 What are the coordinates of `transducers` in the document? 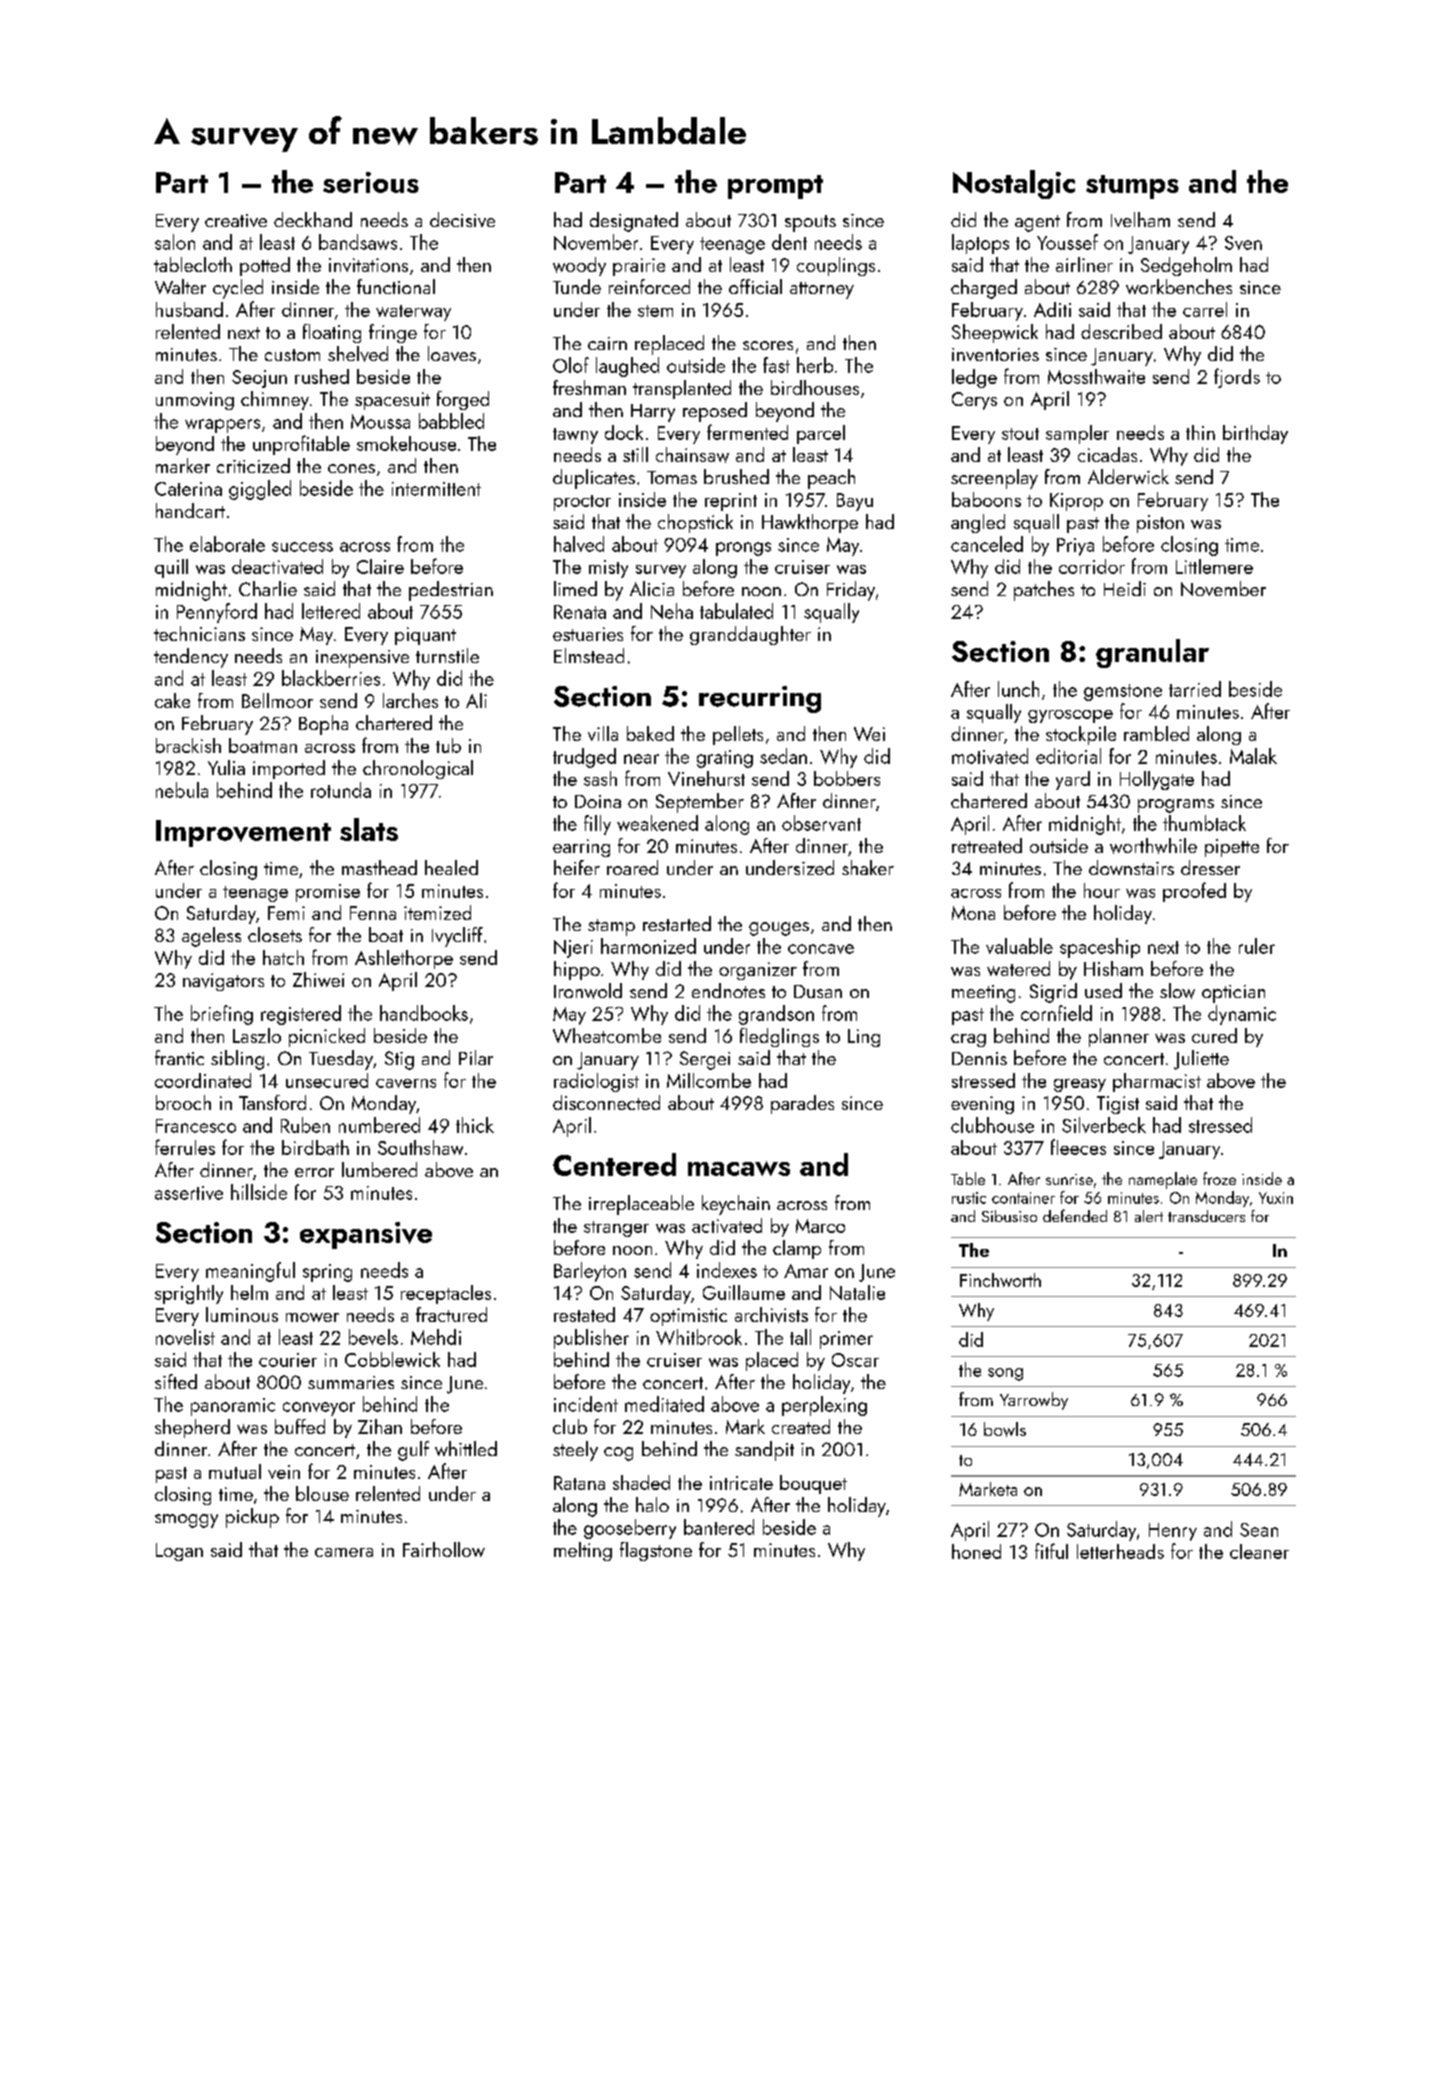 It's located at (1206, 1216).
